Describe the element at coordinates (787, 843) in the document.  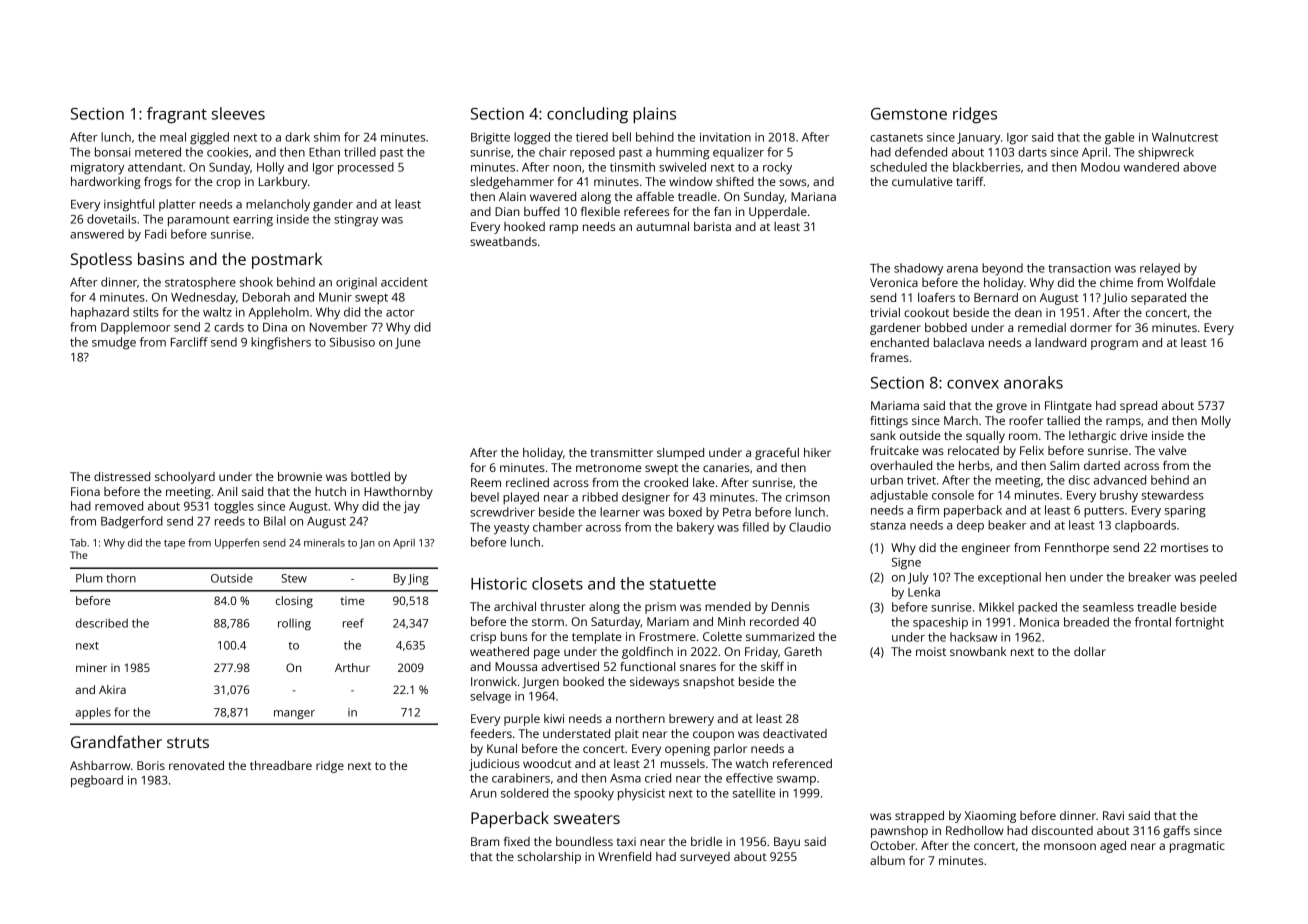
I see `Bayu` at that location.
